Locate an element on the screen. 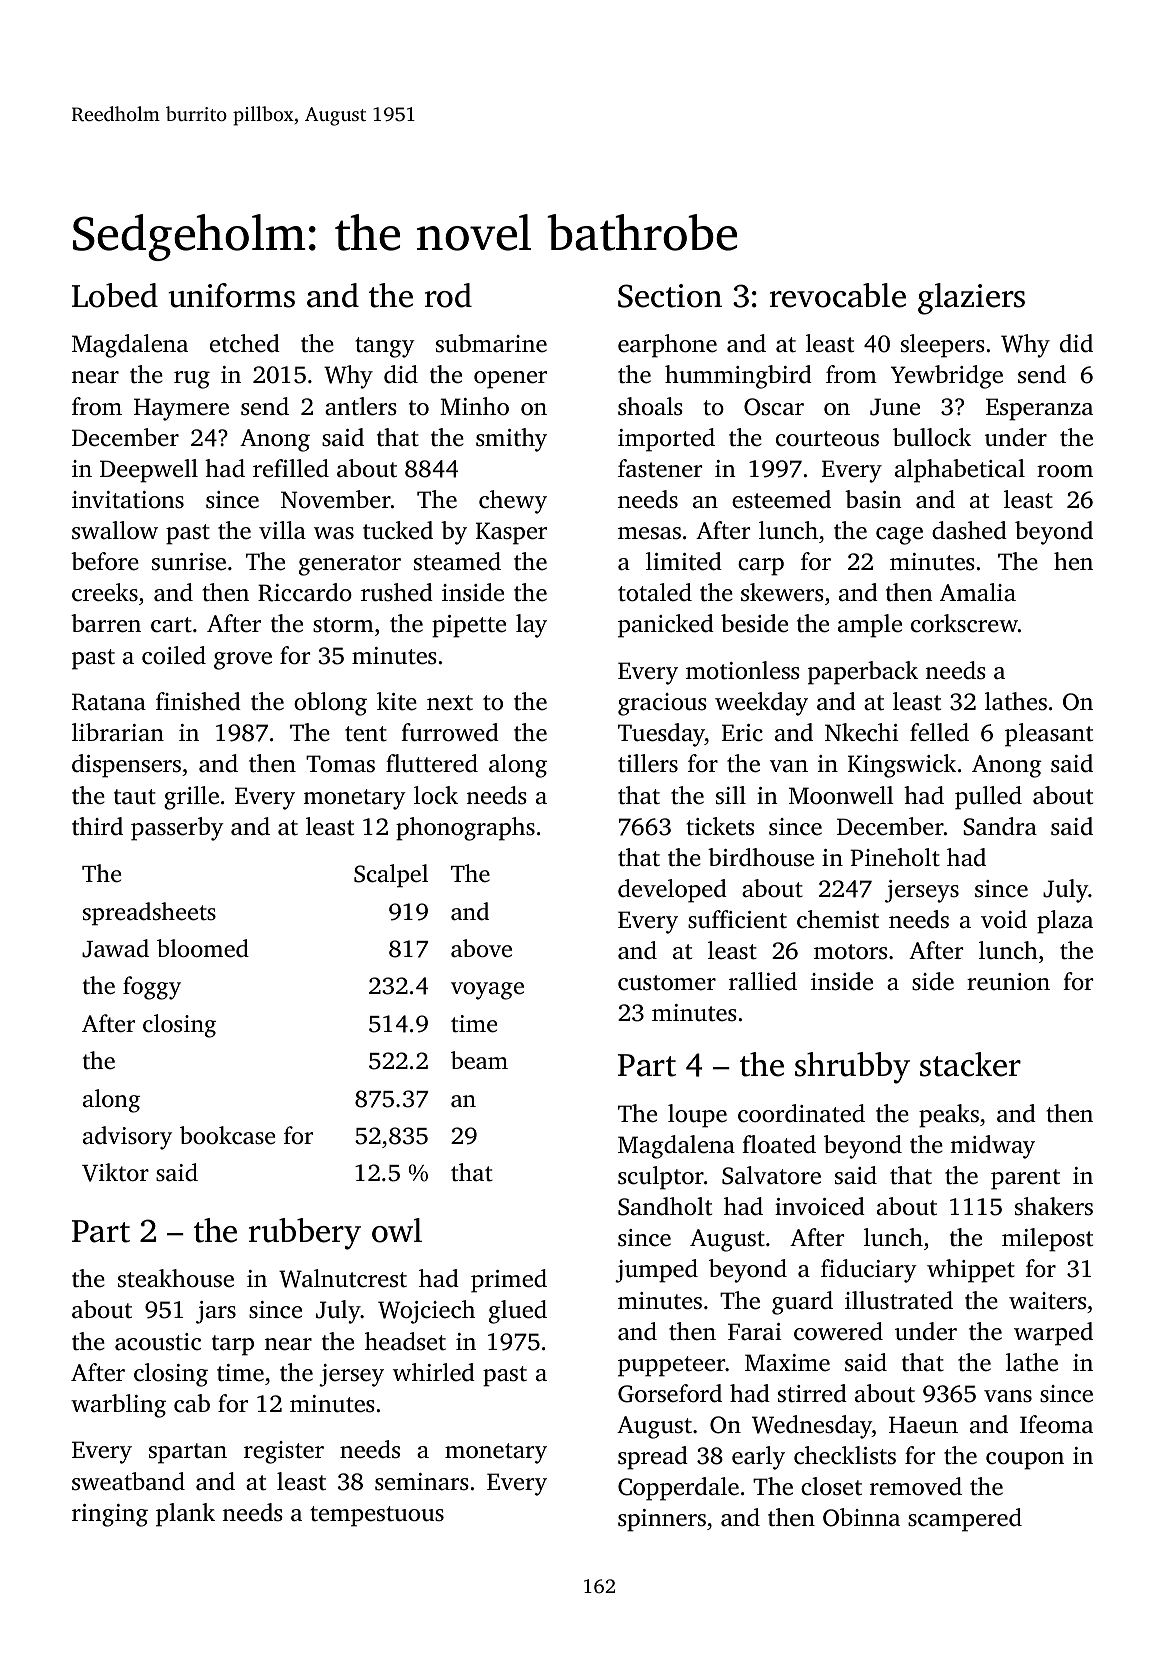 The height and width of the screenshot is (1654, 1165). glued is located at coordinates (518, 1312).
